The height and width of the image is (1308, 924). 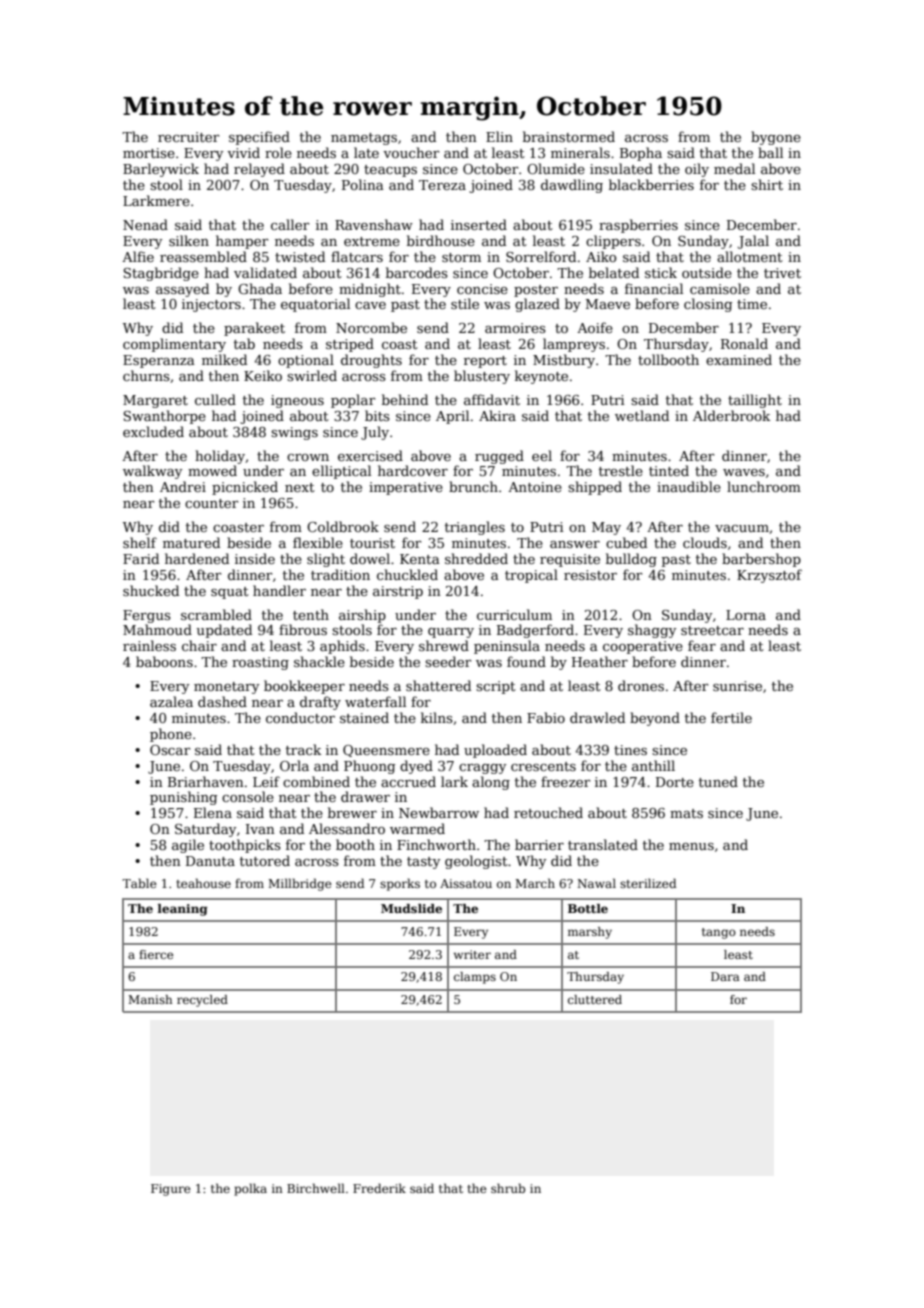 What do you see at coordinates (300, 487) in the image?
I see `next` at bounding box center [300, 487].
